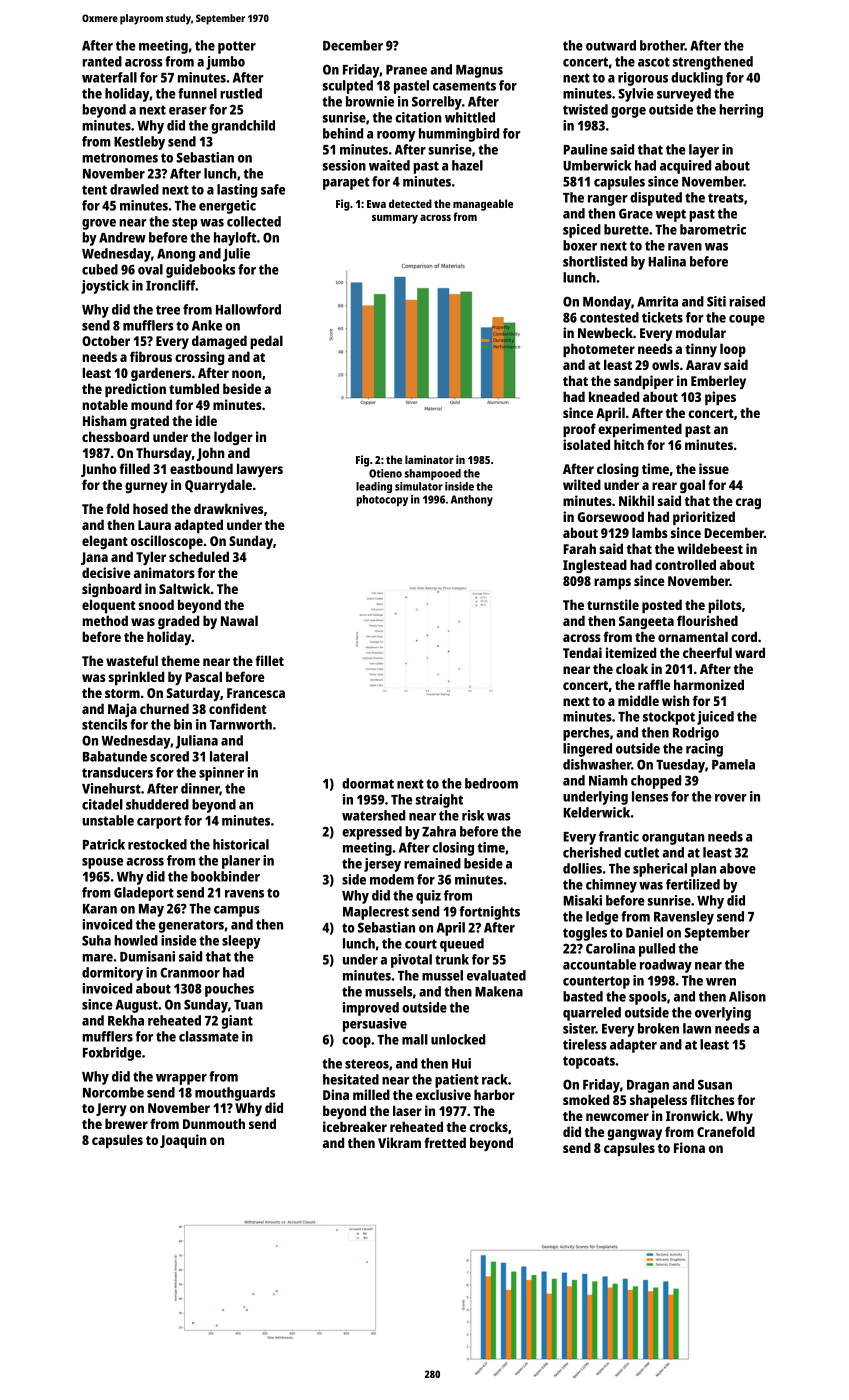  Describe the element at coordinates (472, 500) in the page. I see `Anthony` at that location.
